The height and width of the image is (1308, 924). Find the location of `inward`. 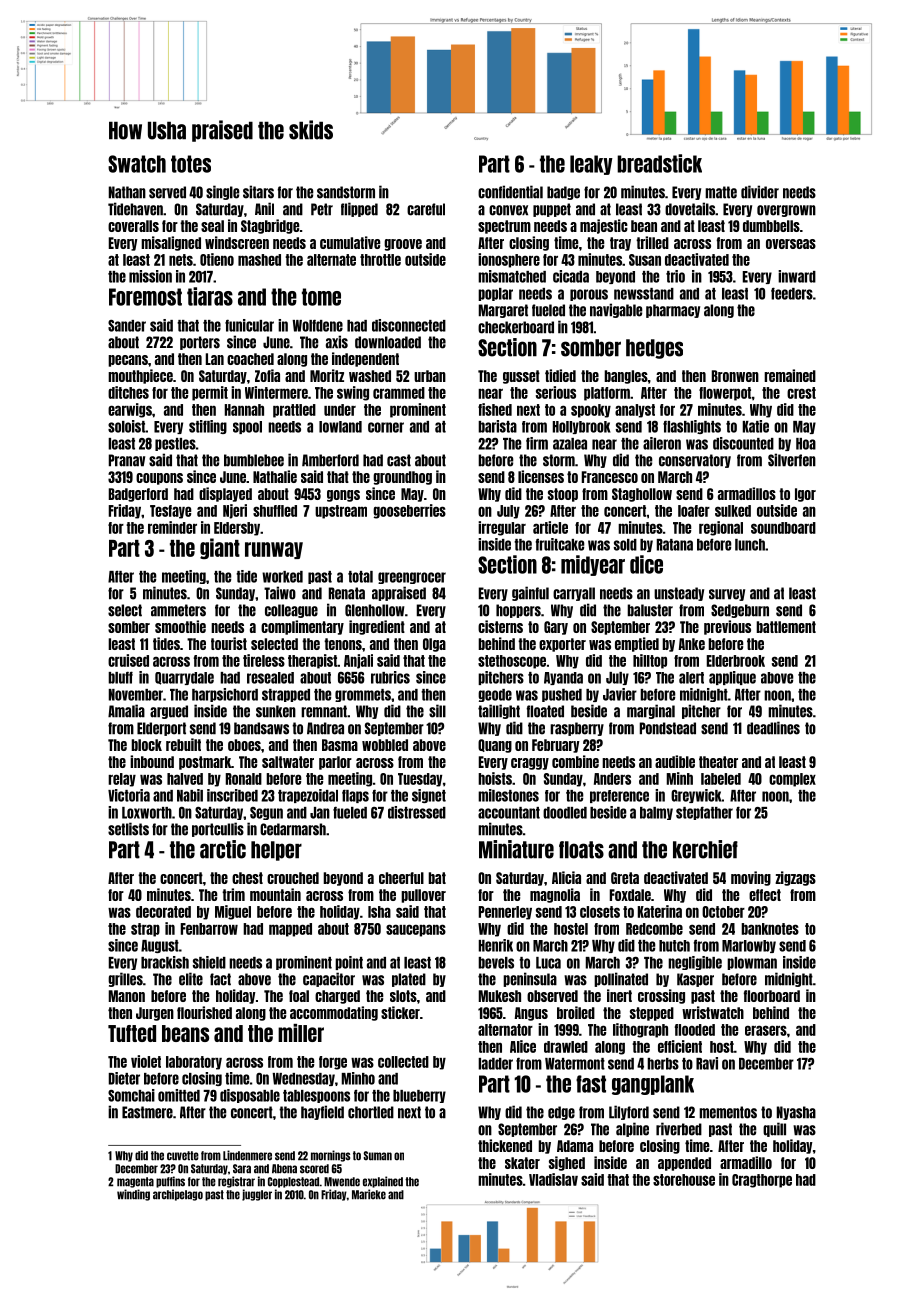

inward is located at coordinates (797, 276).
